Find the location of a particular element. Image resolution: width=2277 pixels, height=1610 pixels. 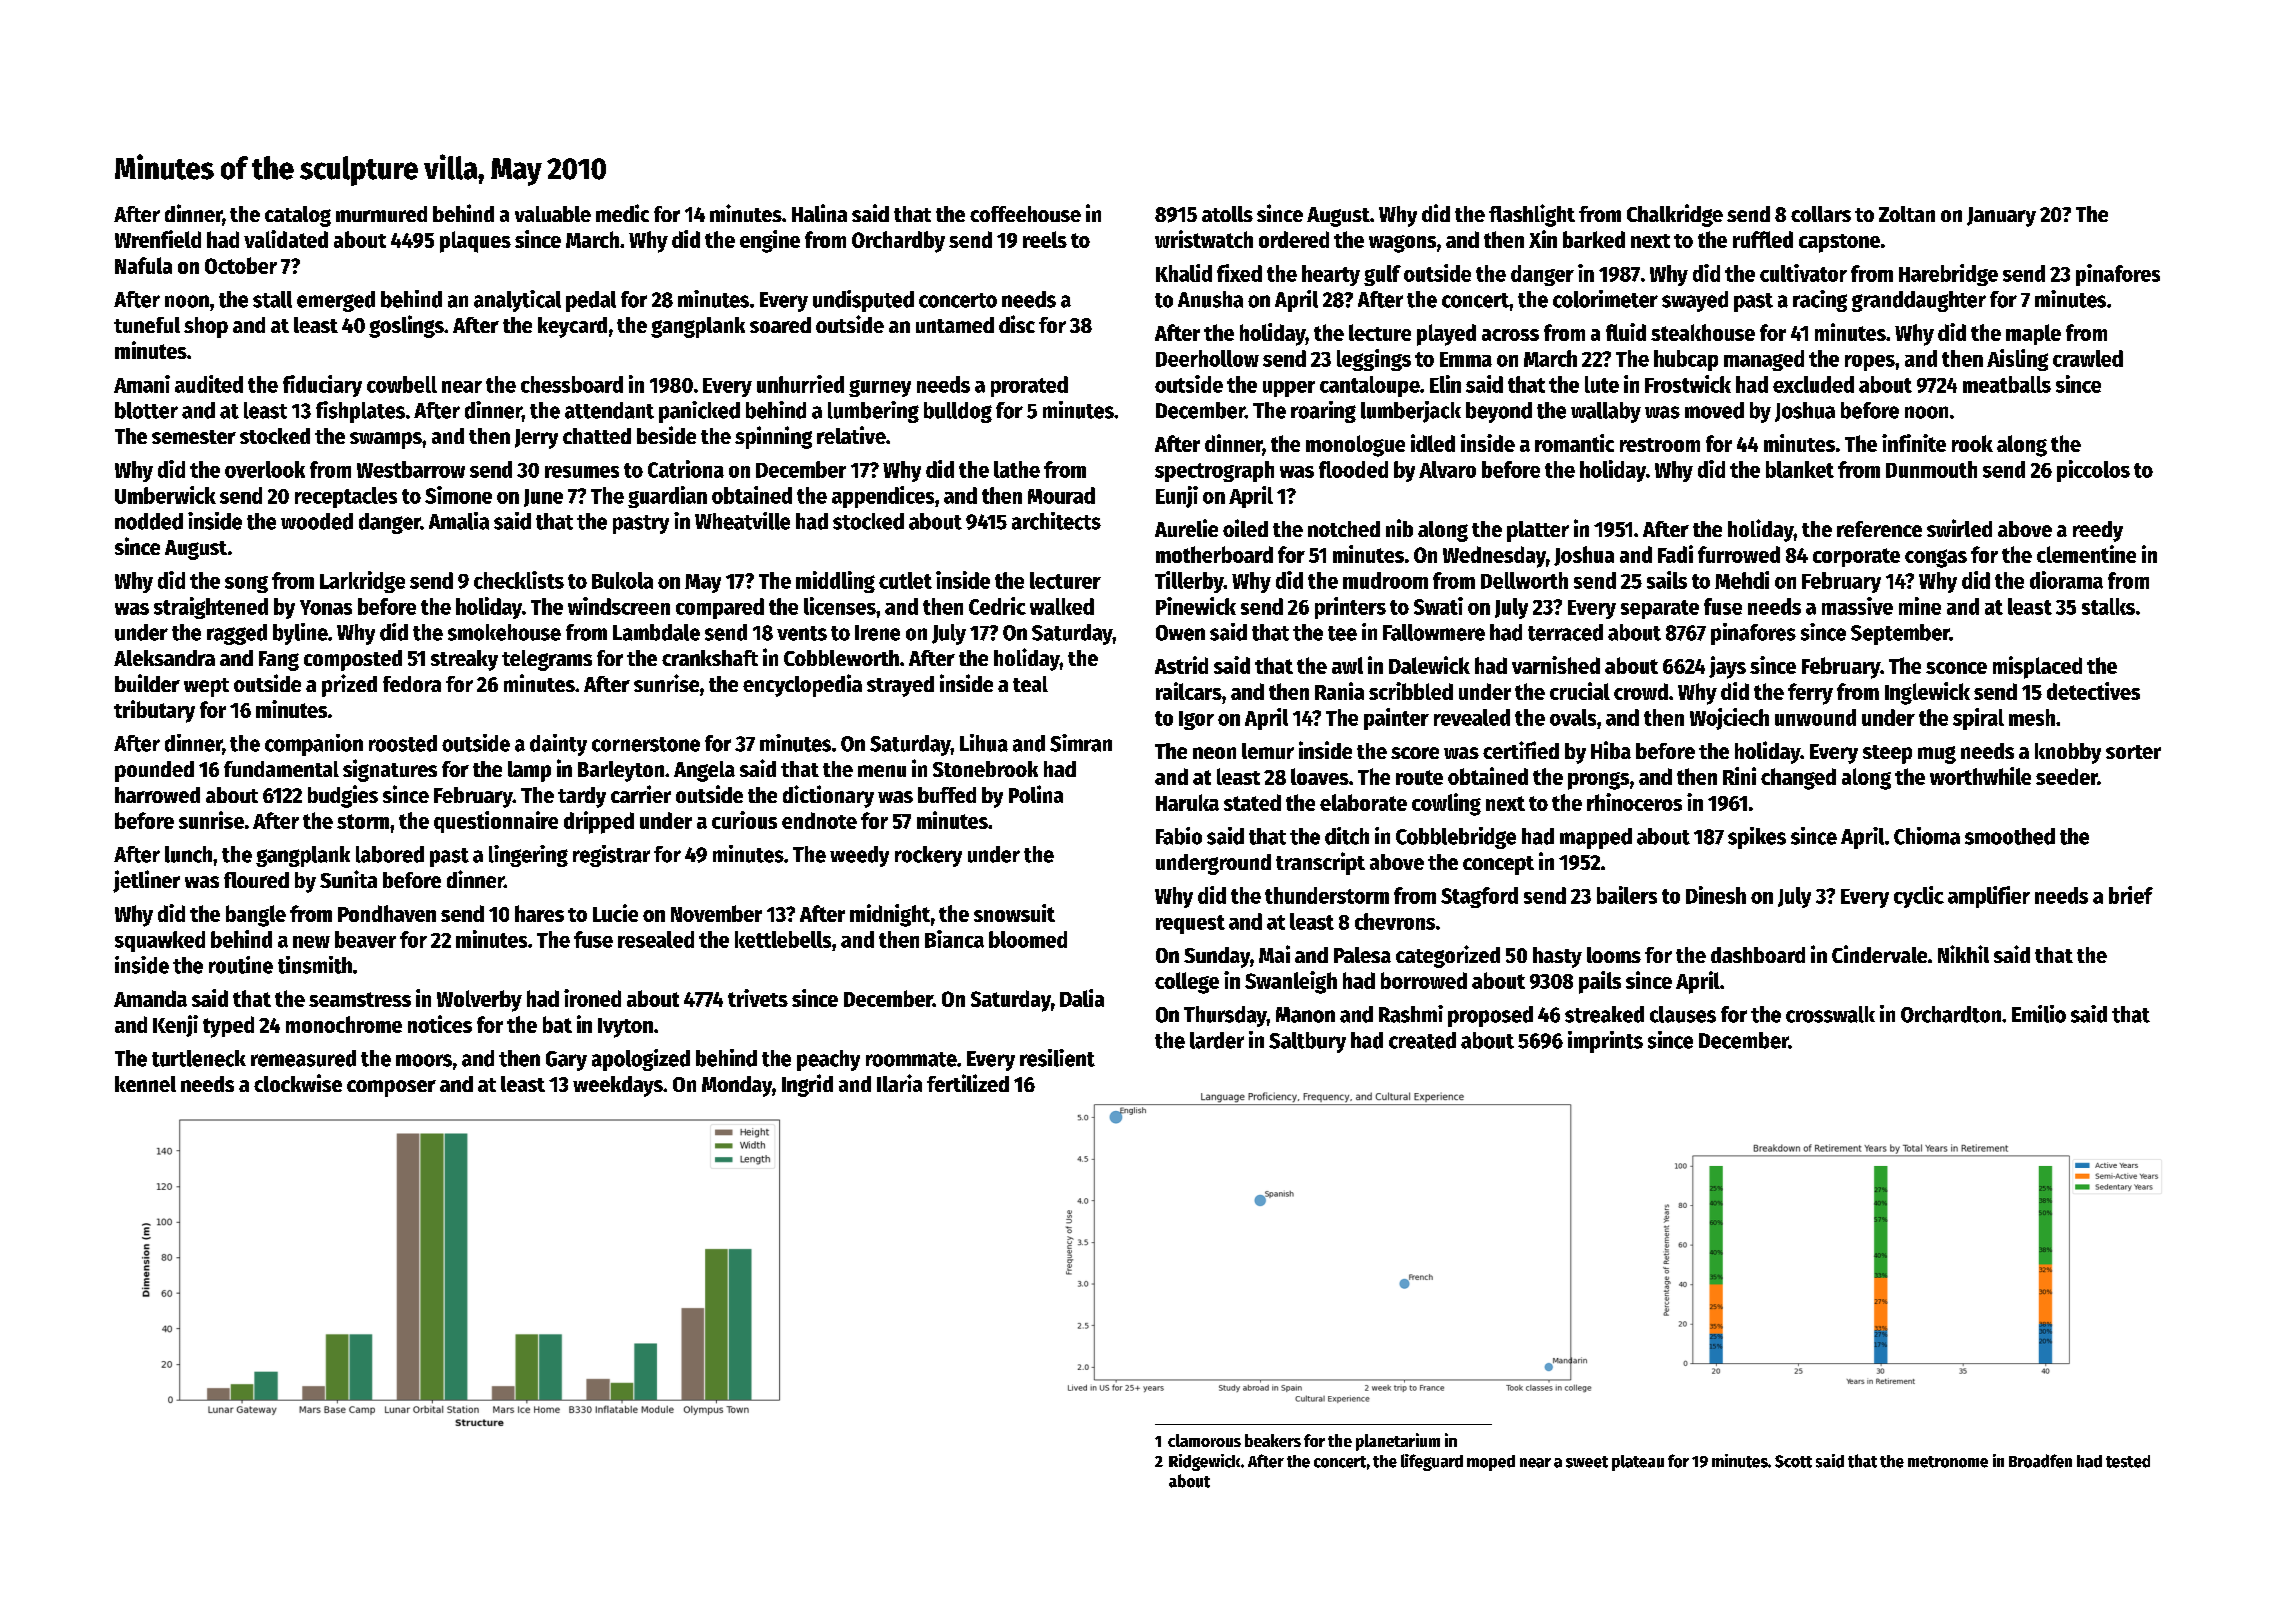

Zoltan is located at coordinates (1907, 214).
